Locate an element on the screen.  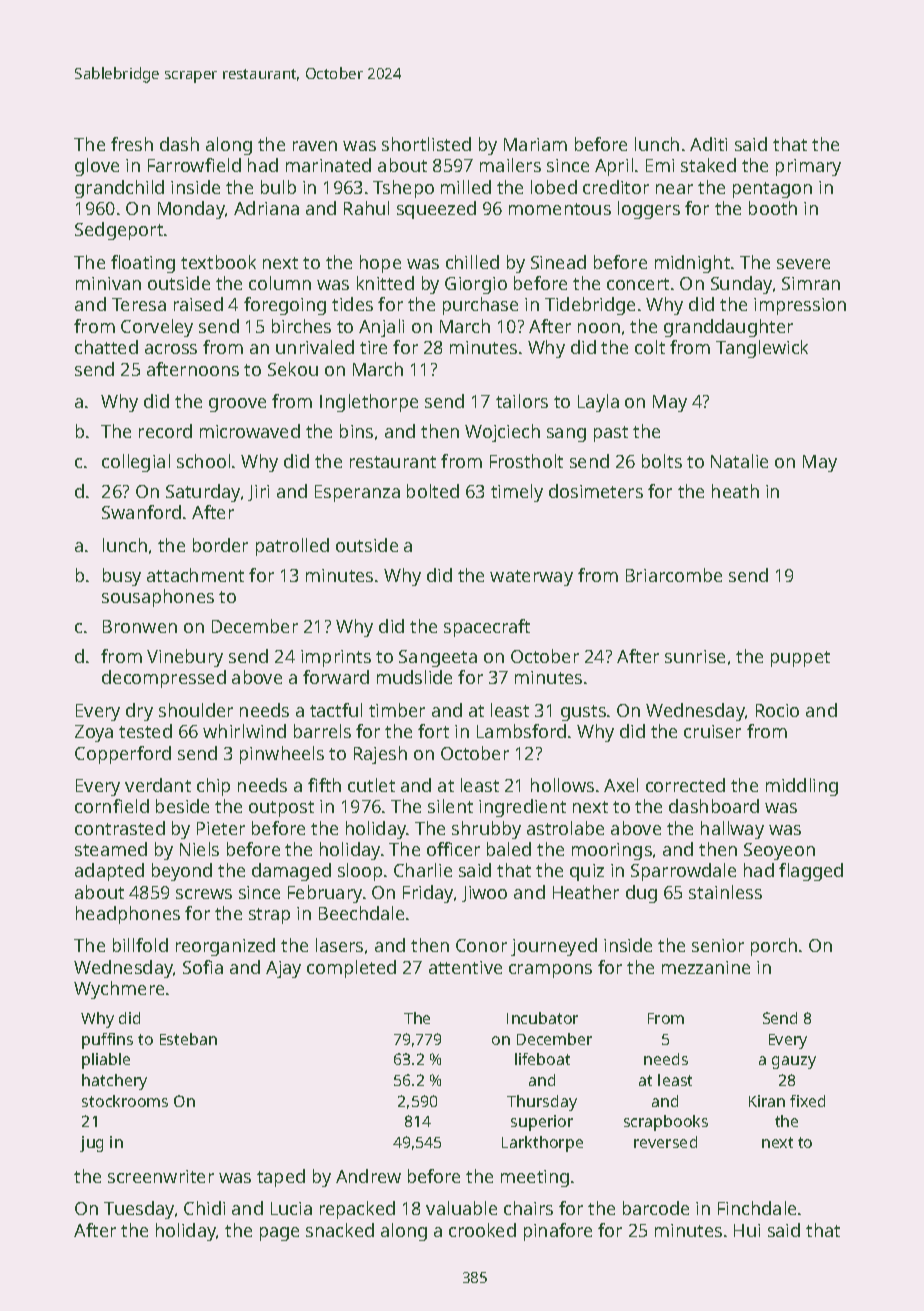
Farrowfield is located at coordinates (194, 165).
